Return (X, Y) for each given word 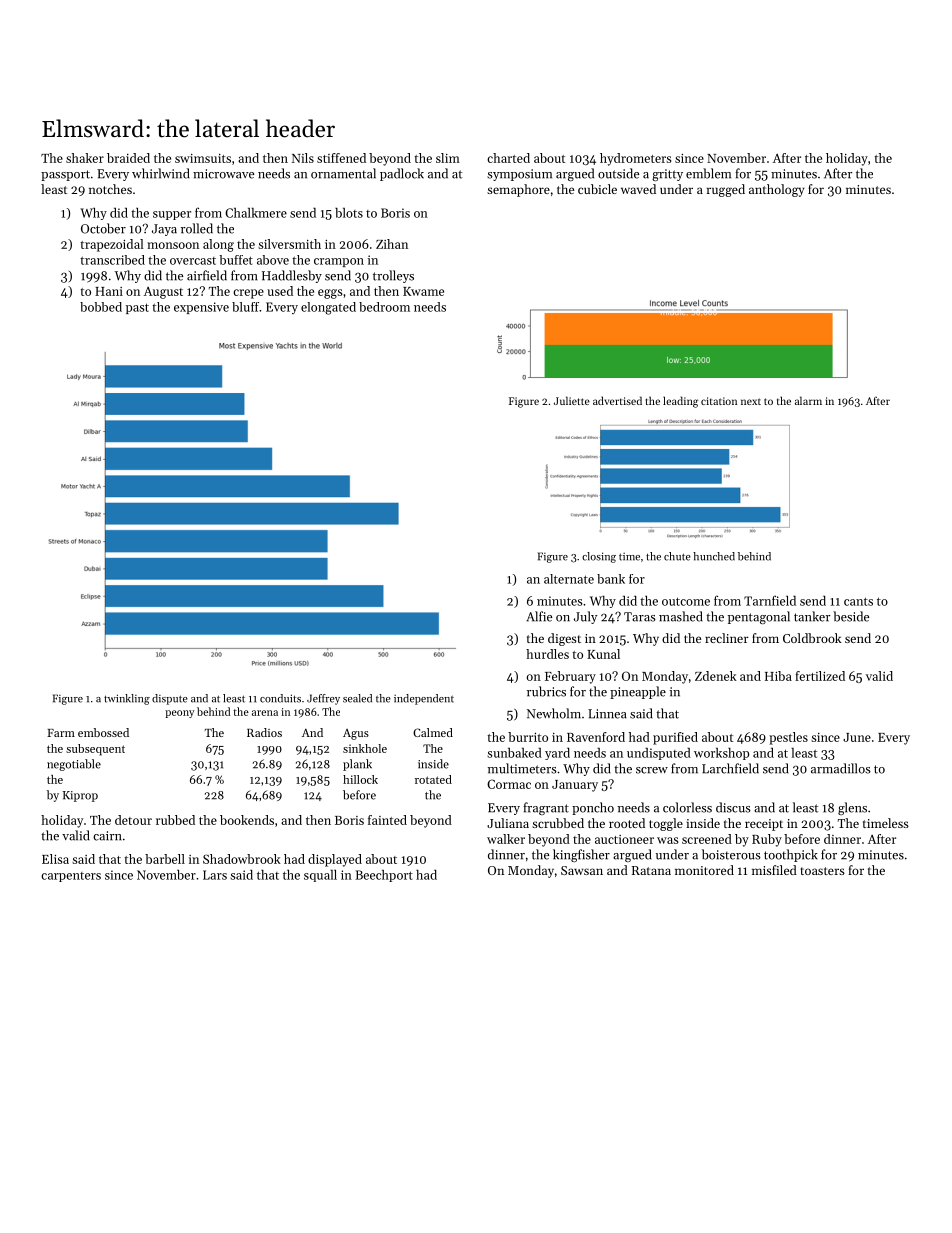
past (137, 308)
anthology (776, 190)
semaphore (518, 190)
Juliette (572, 400)
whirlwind (161, 173)
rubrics (546, 691)
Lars (215, 875)
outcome (686, 601)
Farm (61, 733)
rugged (726, 190)
